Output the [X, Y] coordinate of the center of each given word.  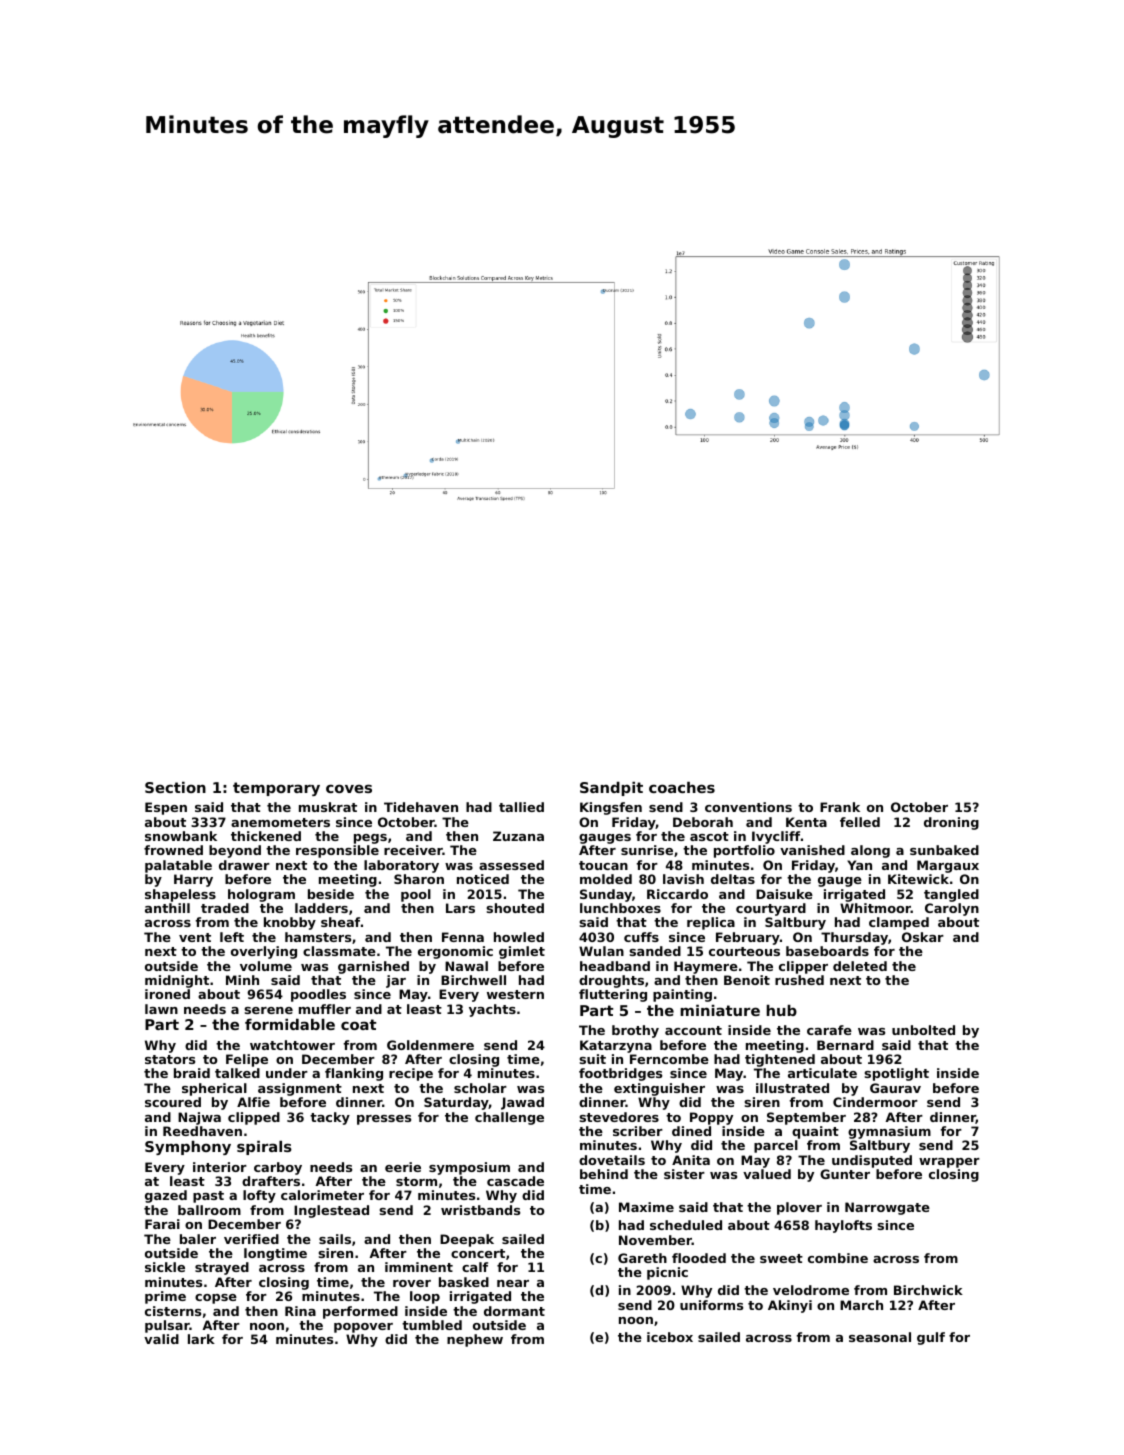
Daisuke [784, 894]
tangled [951, 895]
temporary [276, 789]
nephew [475, 1340]
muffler [325, 1009]
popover [363, 1328]
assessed [511, 865]
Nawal [466, 966]
